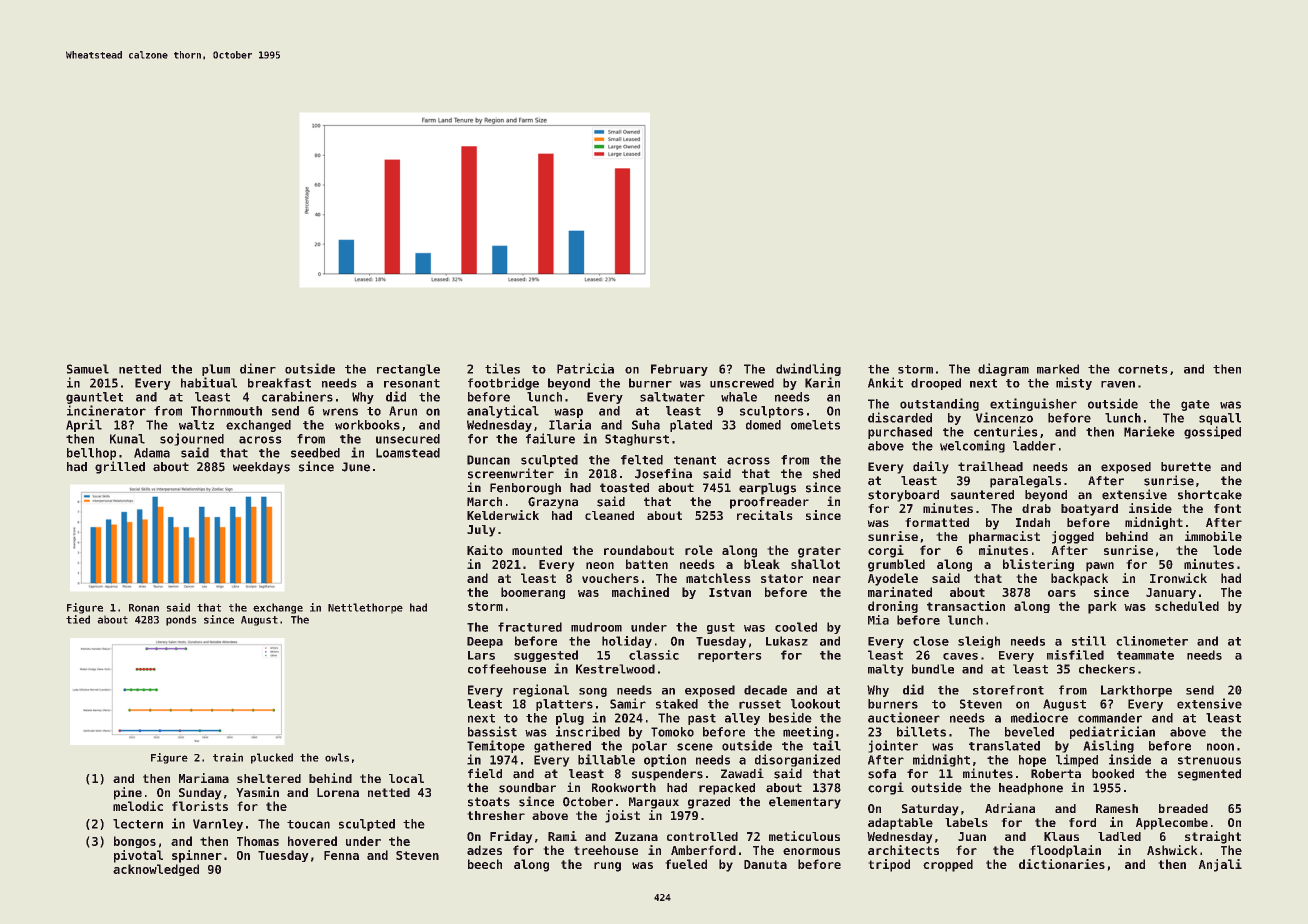  Describe the element at coordinates (341, 855) in the image. I see `Fenna` at that location.
